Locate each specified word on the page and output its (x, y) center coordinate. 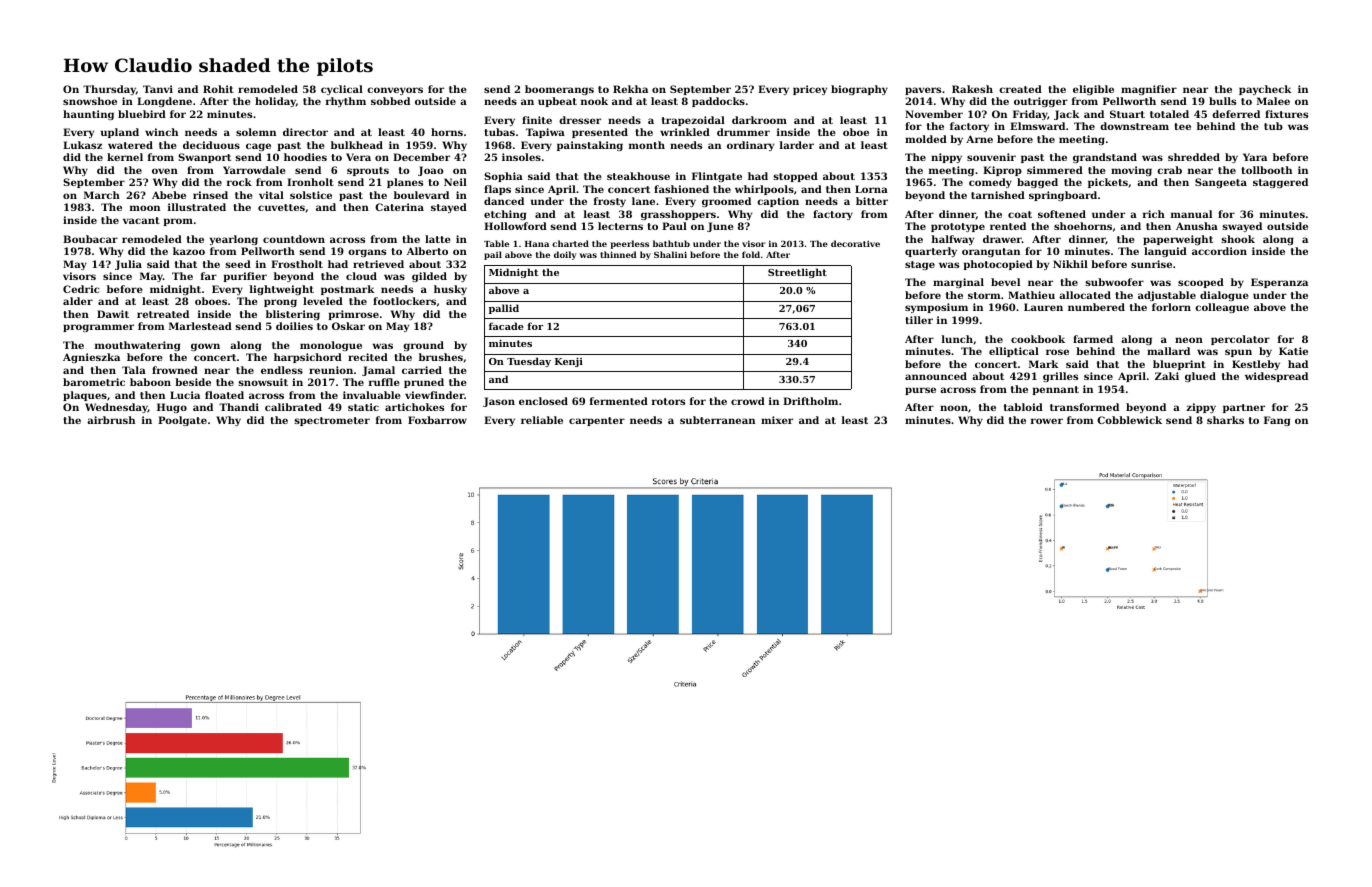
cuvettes (281, 207)
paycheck (1265, 90)
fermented (619, 401)
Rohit (218, 89)
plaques (85, 396)
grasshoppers (678, 215)
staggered (1280, 183)
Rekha (630, 89)
